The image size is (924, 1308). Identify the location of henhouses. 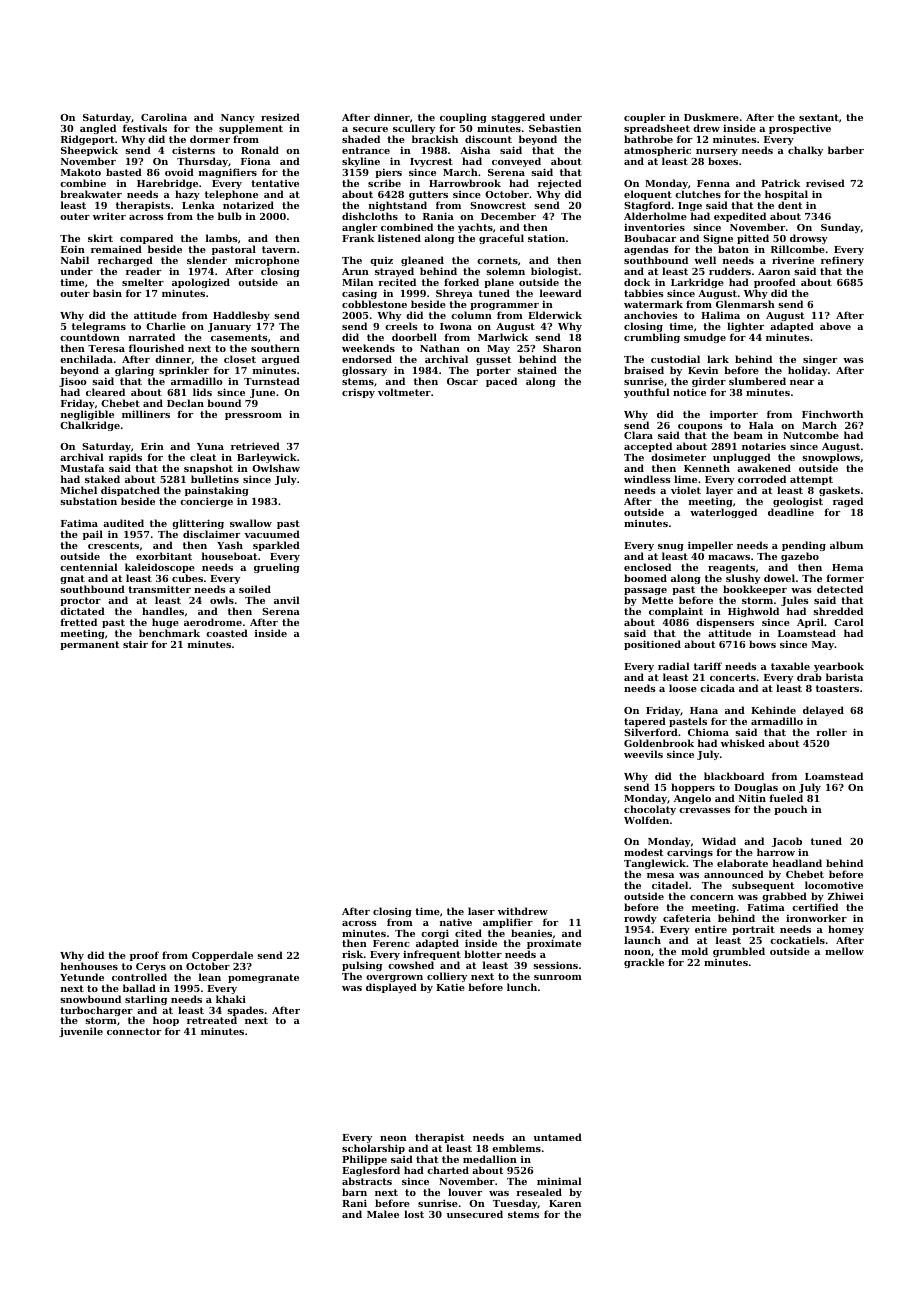
(89, 966).
